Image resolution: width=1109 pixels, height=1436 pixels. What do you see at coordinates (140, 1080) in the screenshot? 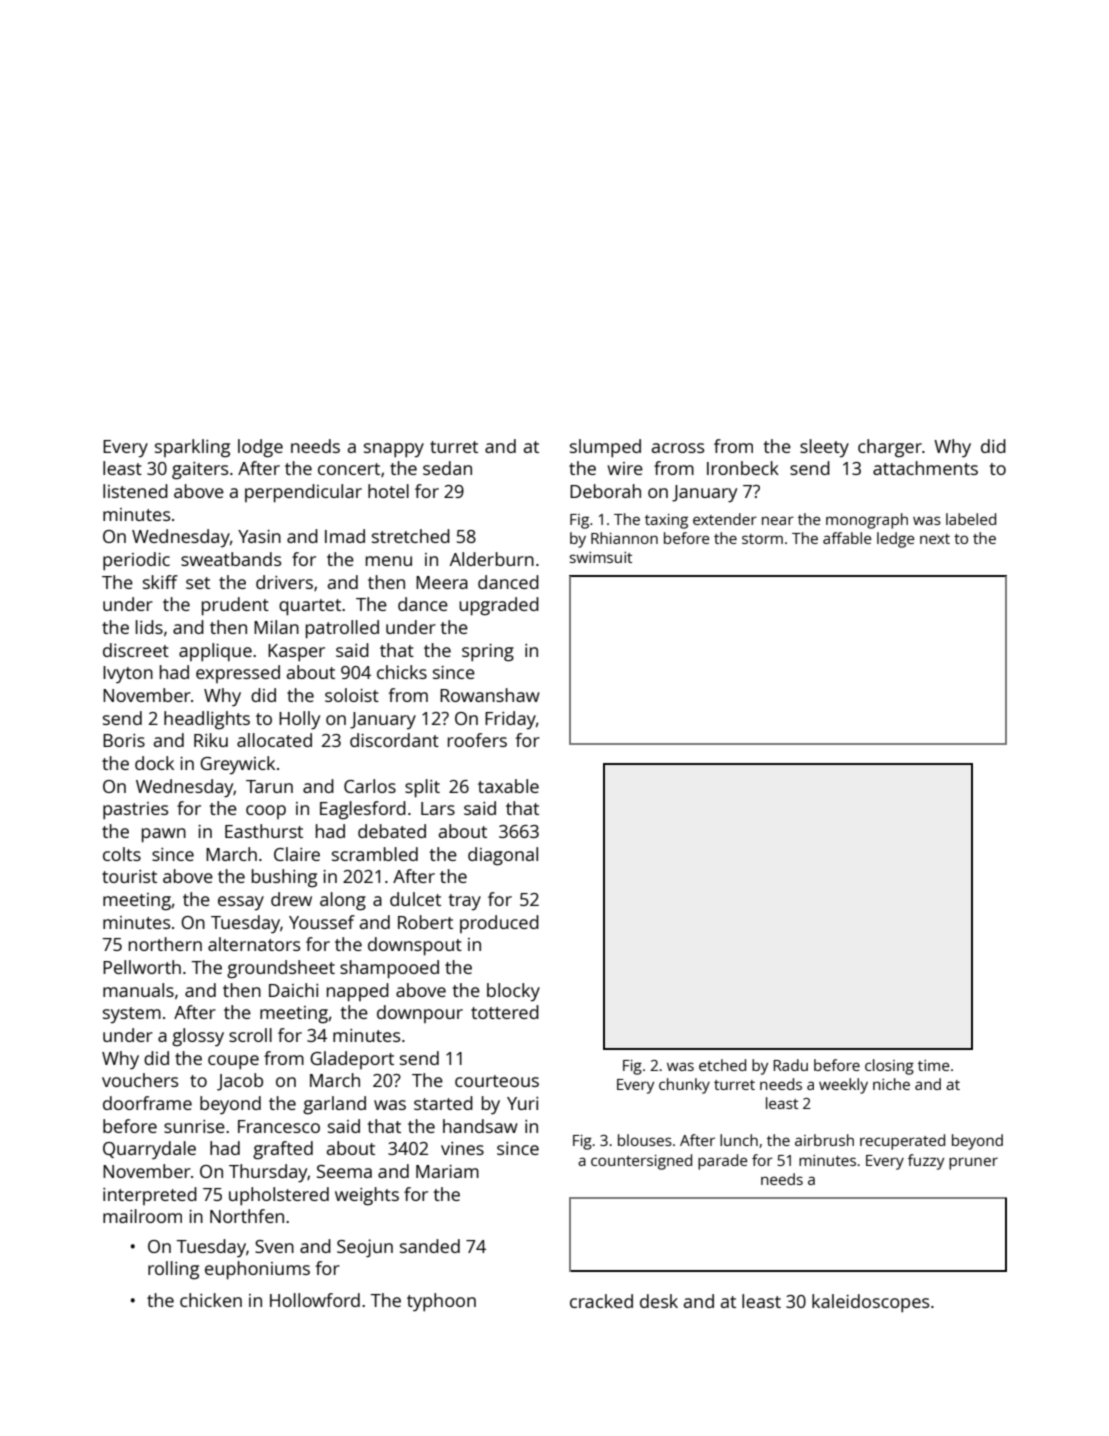
I see `vouchers` at bounding box center [140, 1080].
